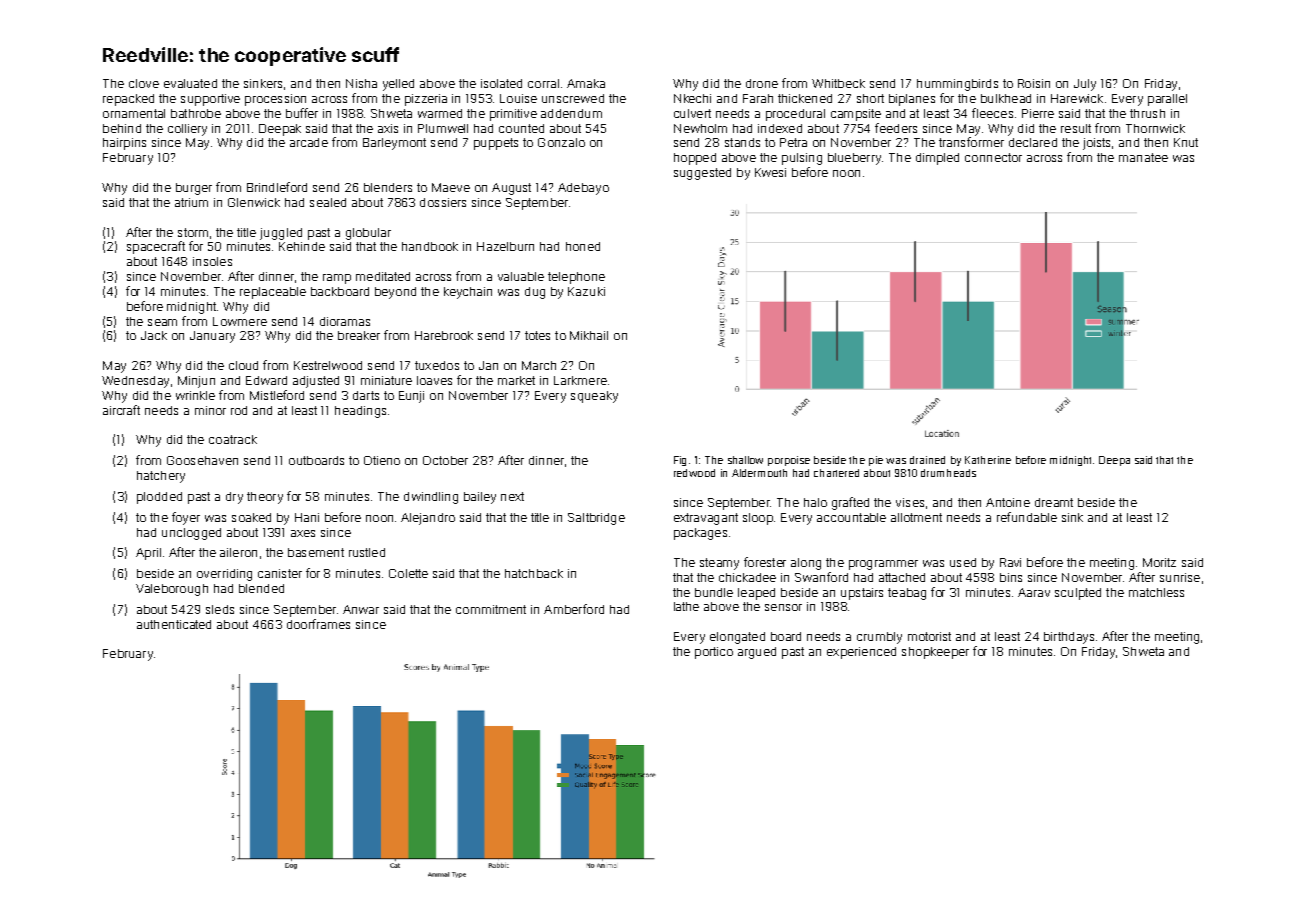 This screenshot has height=924, width=1308. Describe the element at coordinates (534, 573) in the screenshot. I see `hatchback` at that location.
